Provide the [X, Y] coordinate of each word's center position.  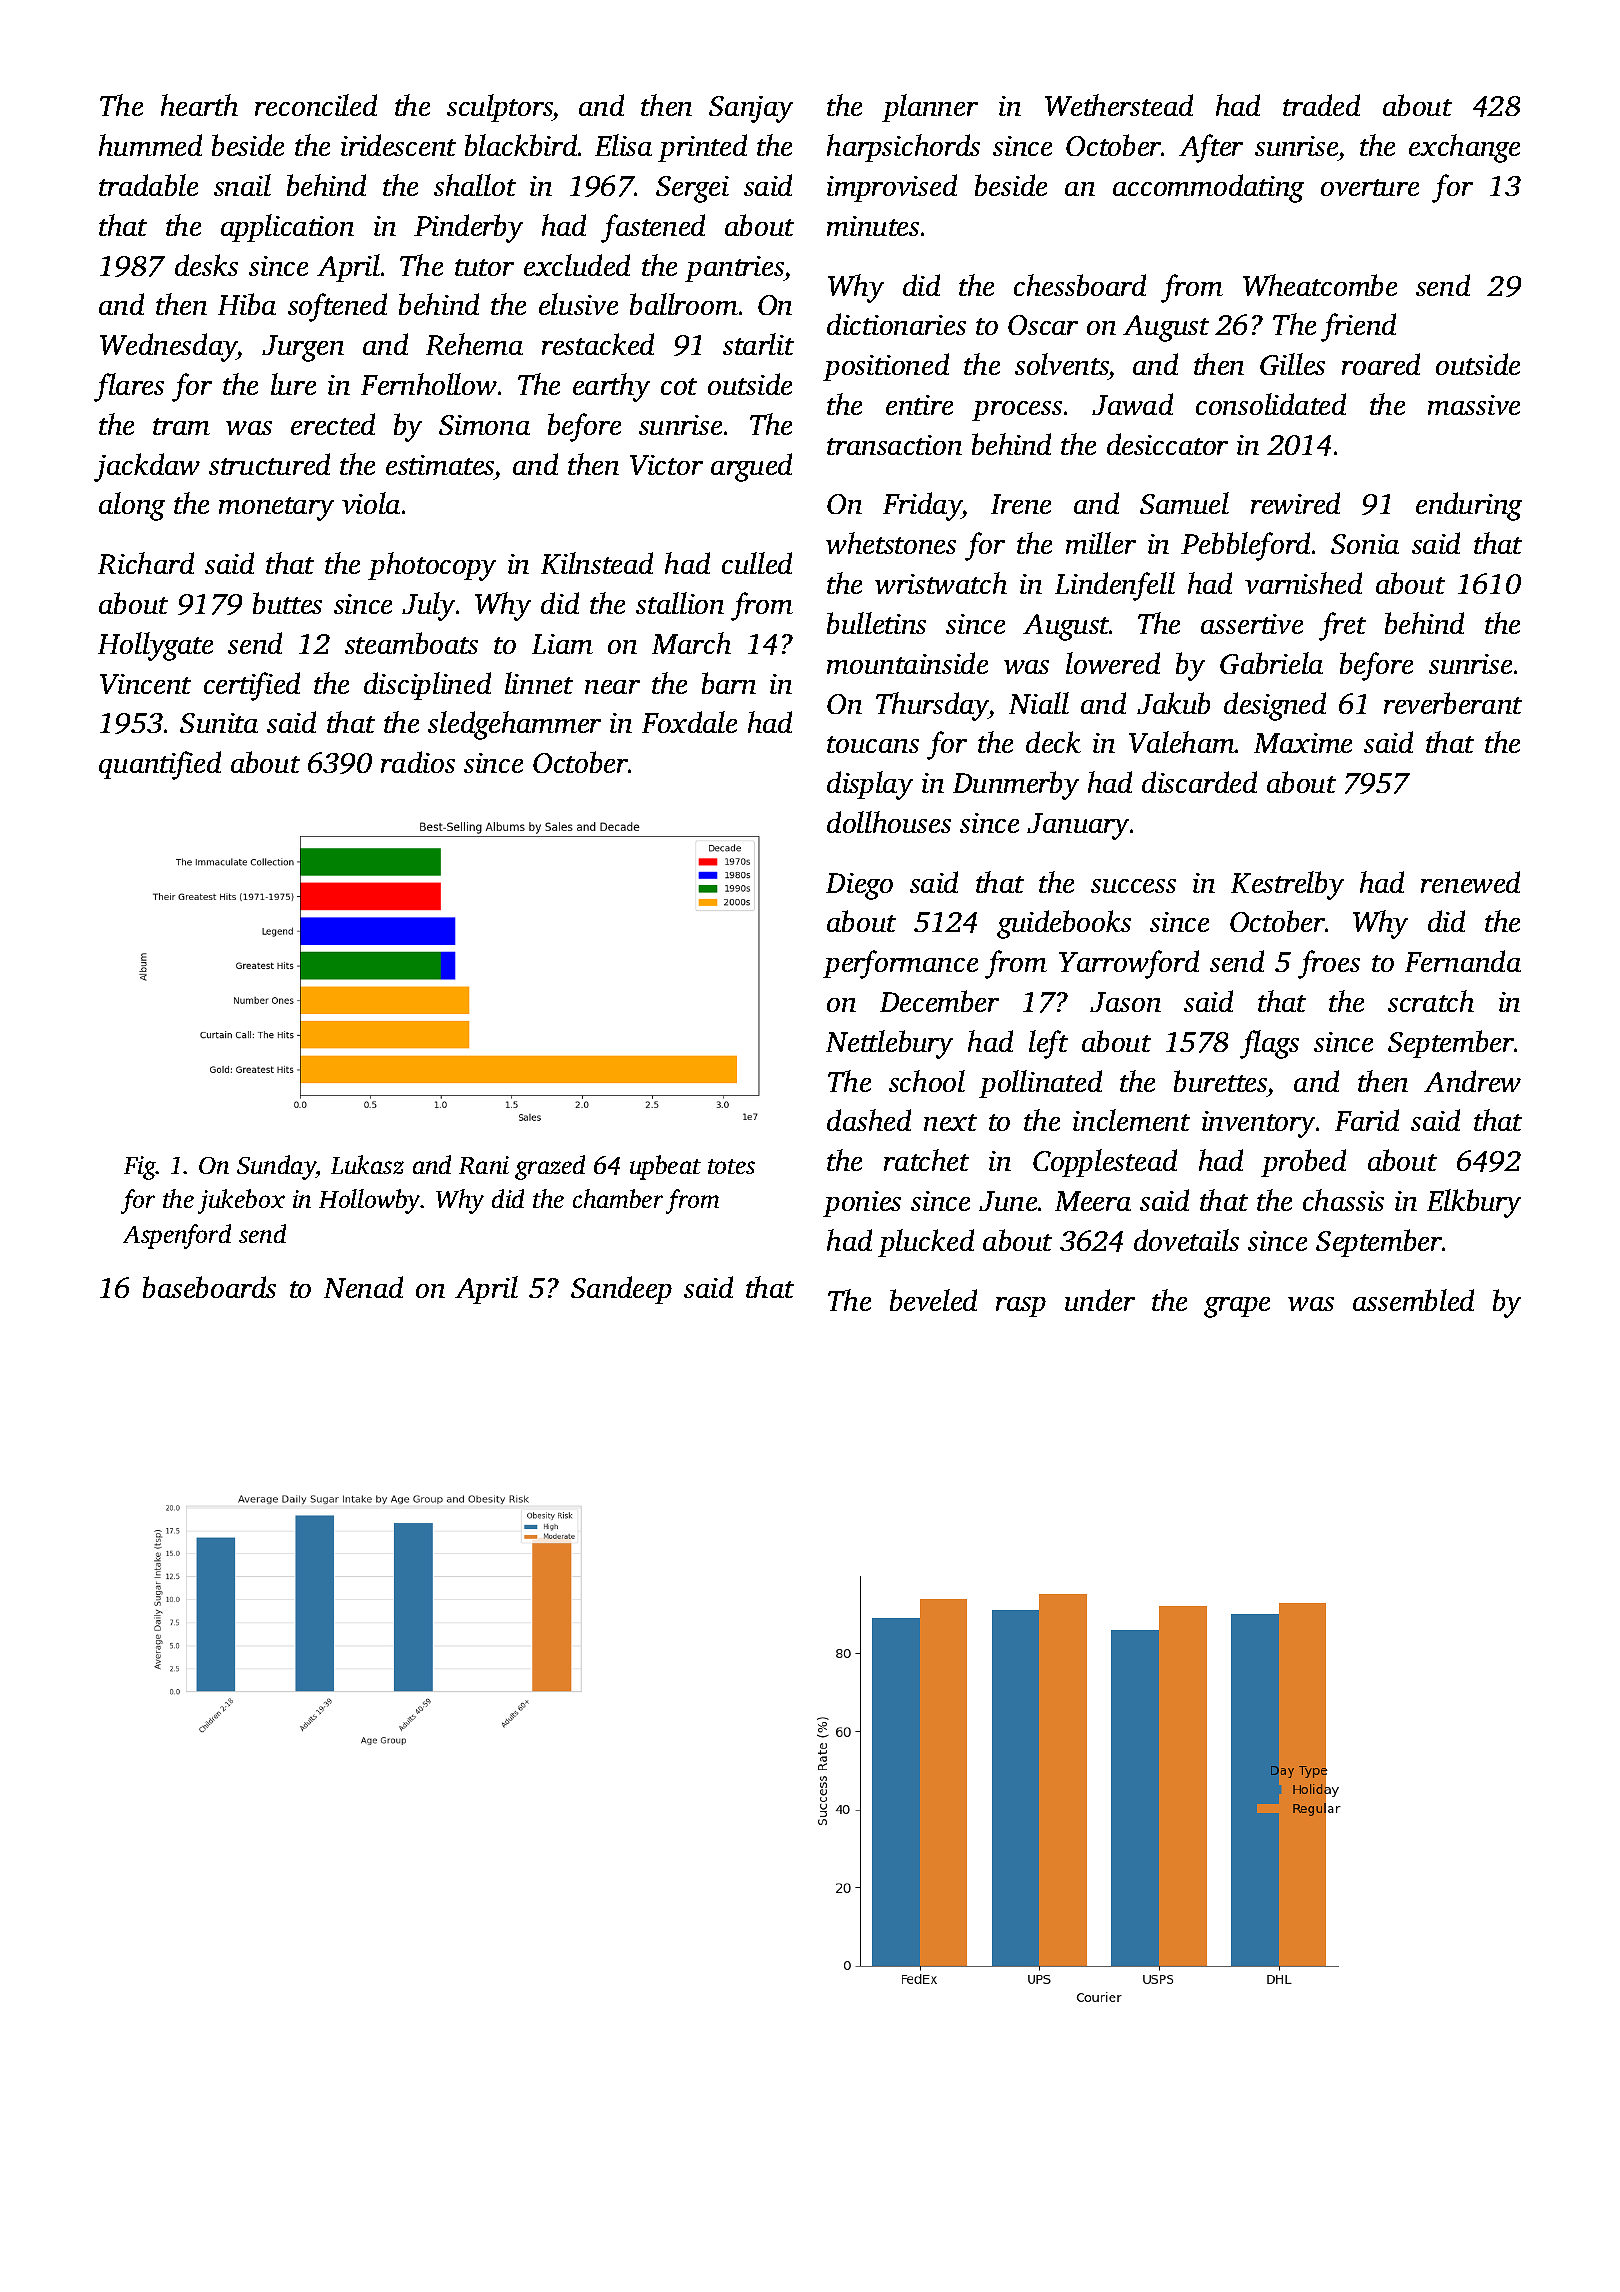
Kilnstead [597, 563]
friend [1358, 327]
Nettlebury [889, 1044]
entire [919, 405]
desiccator [1167, 444]
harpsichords [903, 148]
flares [129, 387]
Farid [1367, 1120]
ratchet [926, 1160]
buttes [287, 603]
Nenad [363, 1287]
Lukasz [367, 1164]
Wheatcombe [1320, 285]
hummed [150, 145]
